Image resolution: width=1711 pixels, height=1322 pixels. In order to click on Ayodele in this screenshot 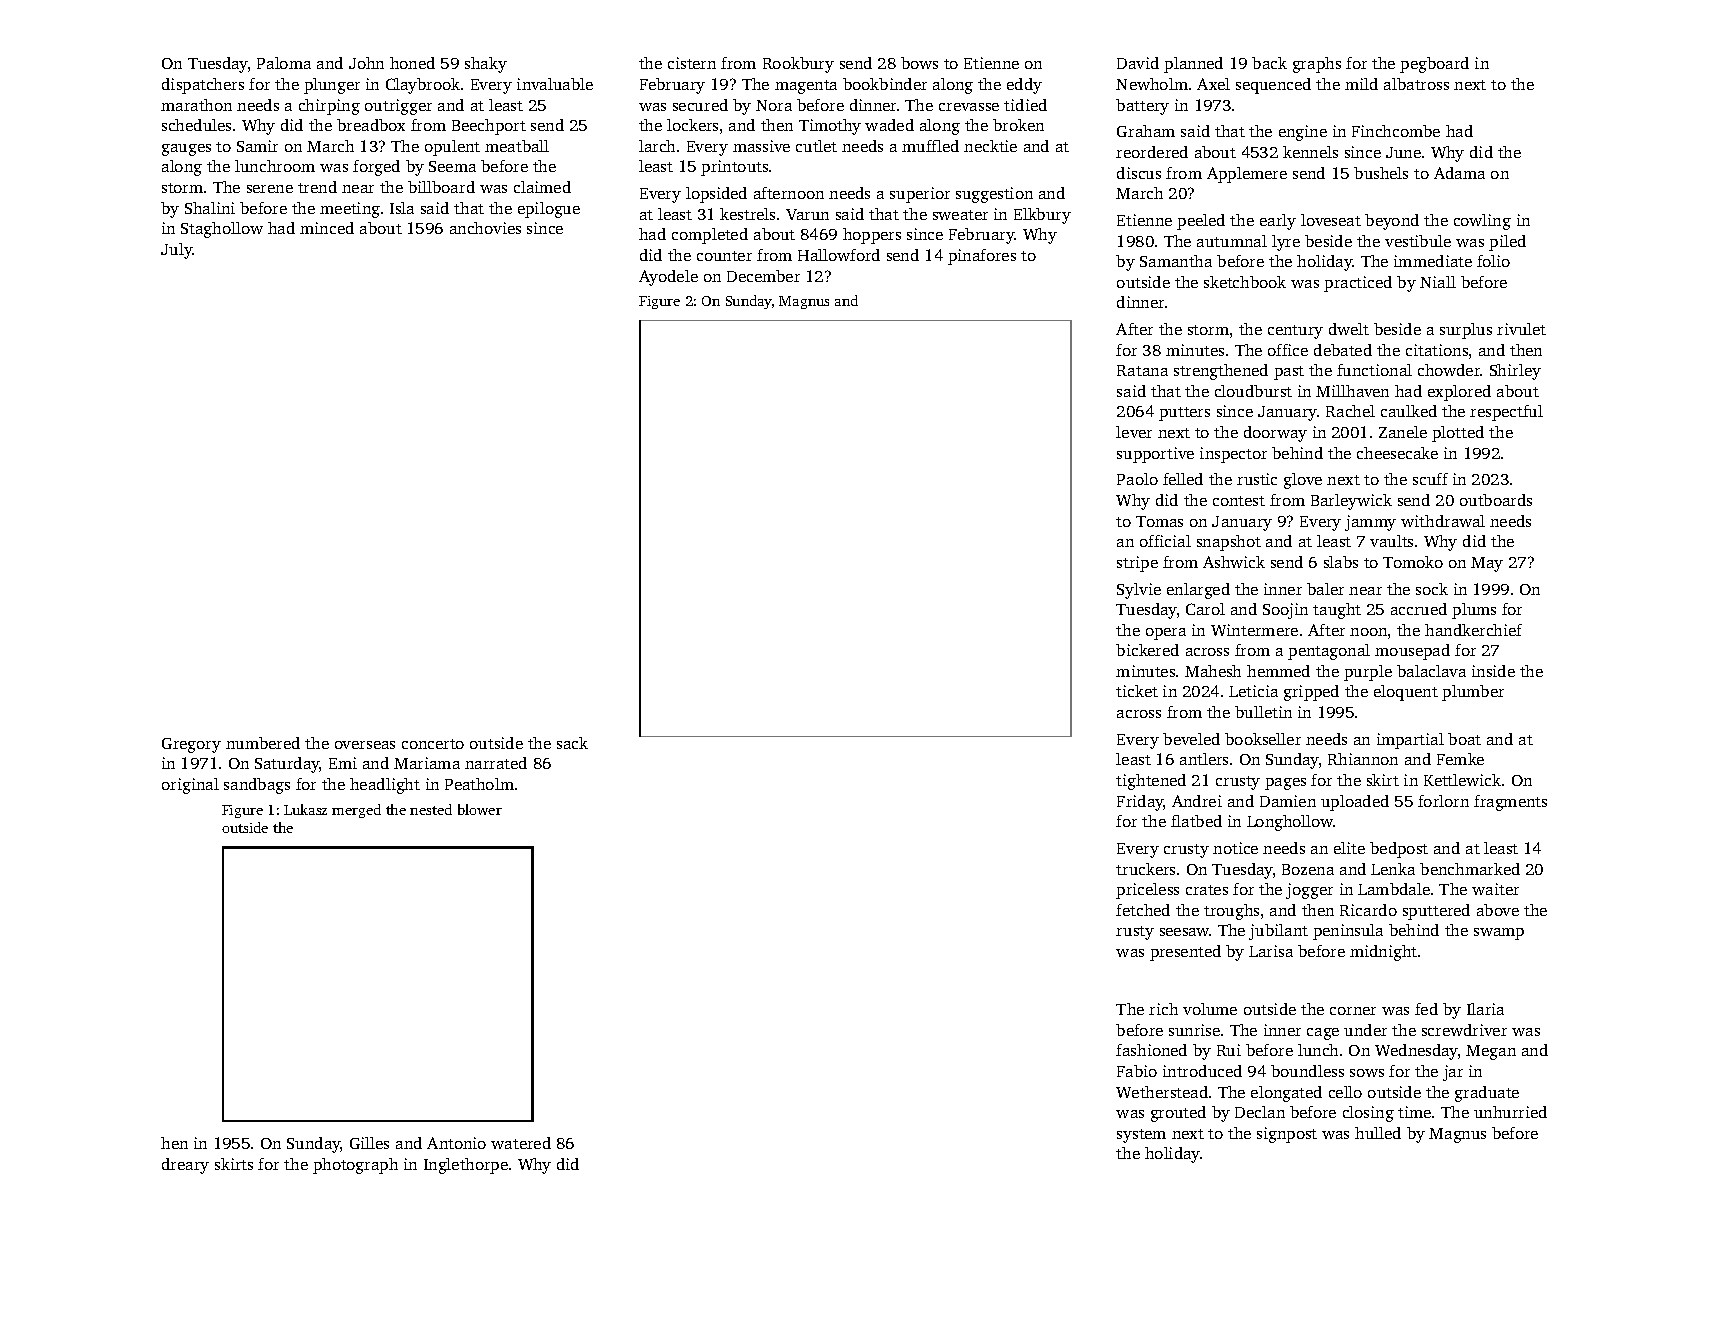, I will do `click(668, 278)`.
